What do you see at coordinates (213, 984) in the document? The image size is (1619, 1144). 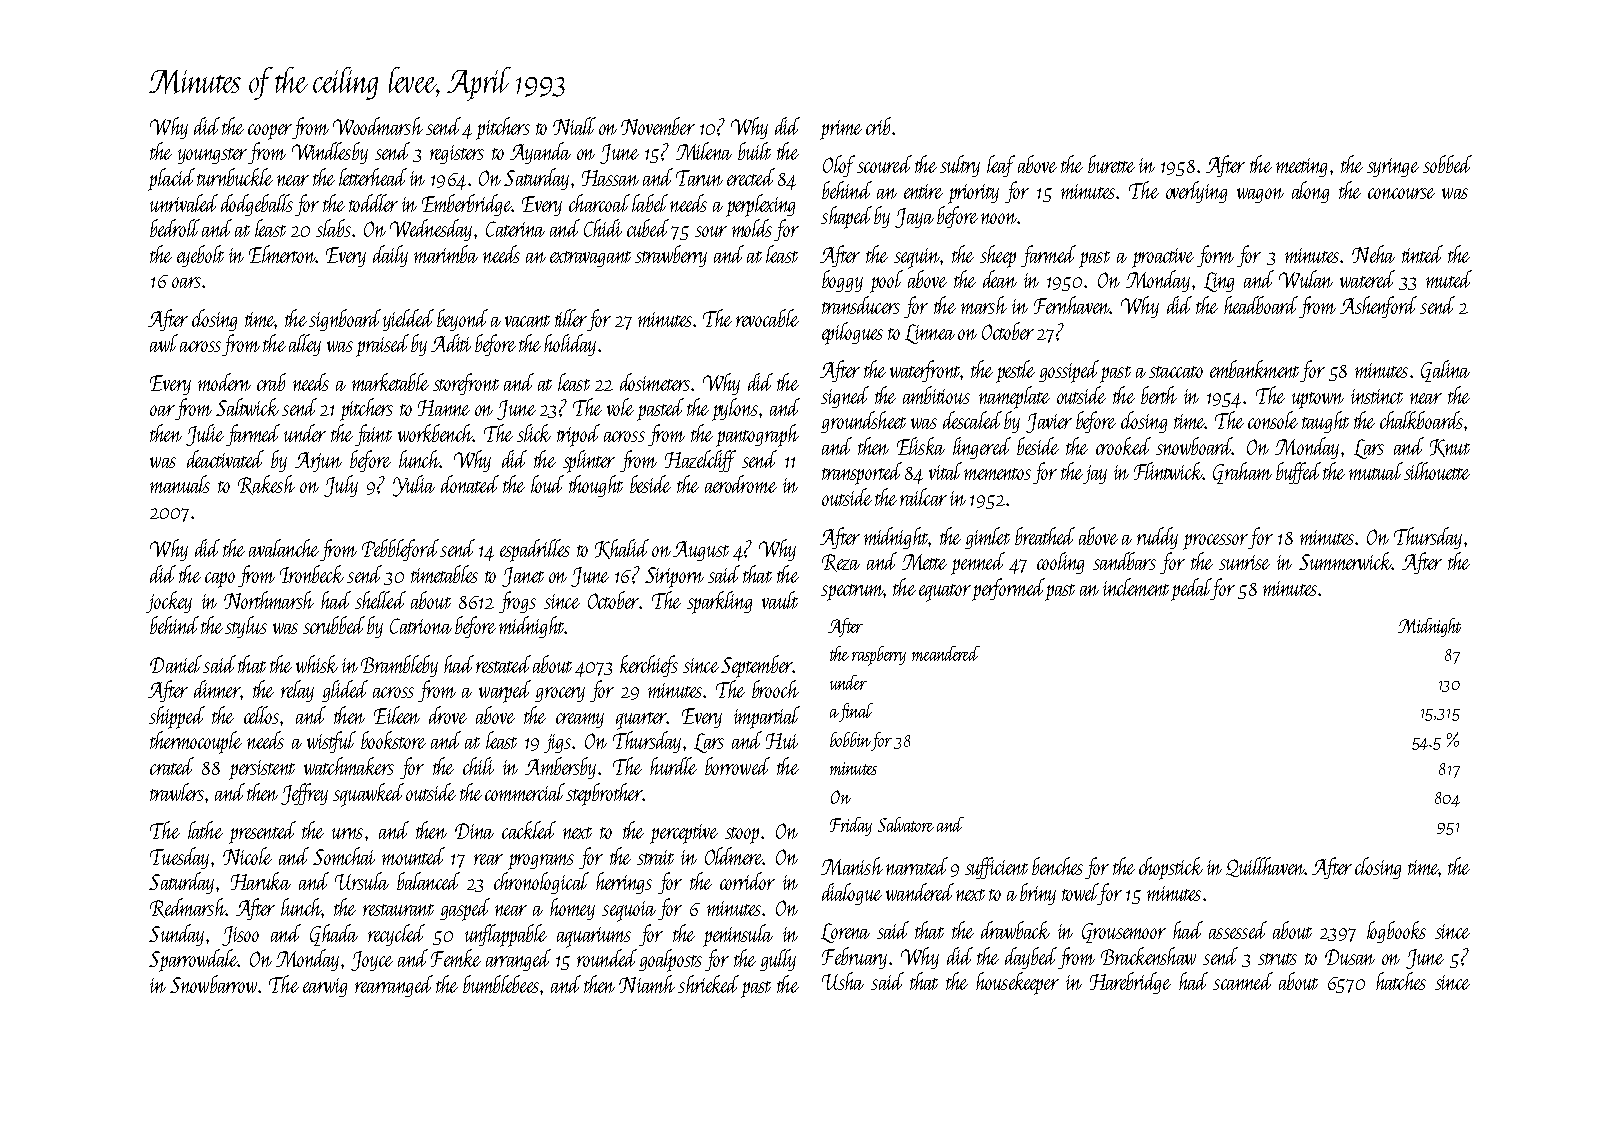 I see `Snowbarrow` at bounding box center [213, 984].
